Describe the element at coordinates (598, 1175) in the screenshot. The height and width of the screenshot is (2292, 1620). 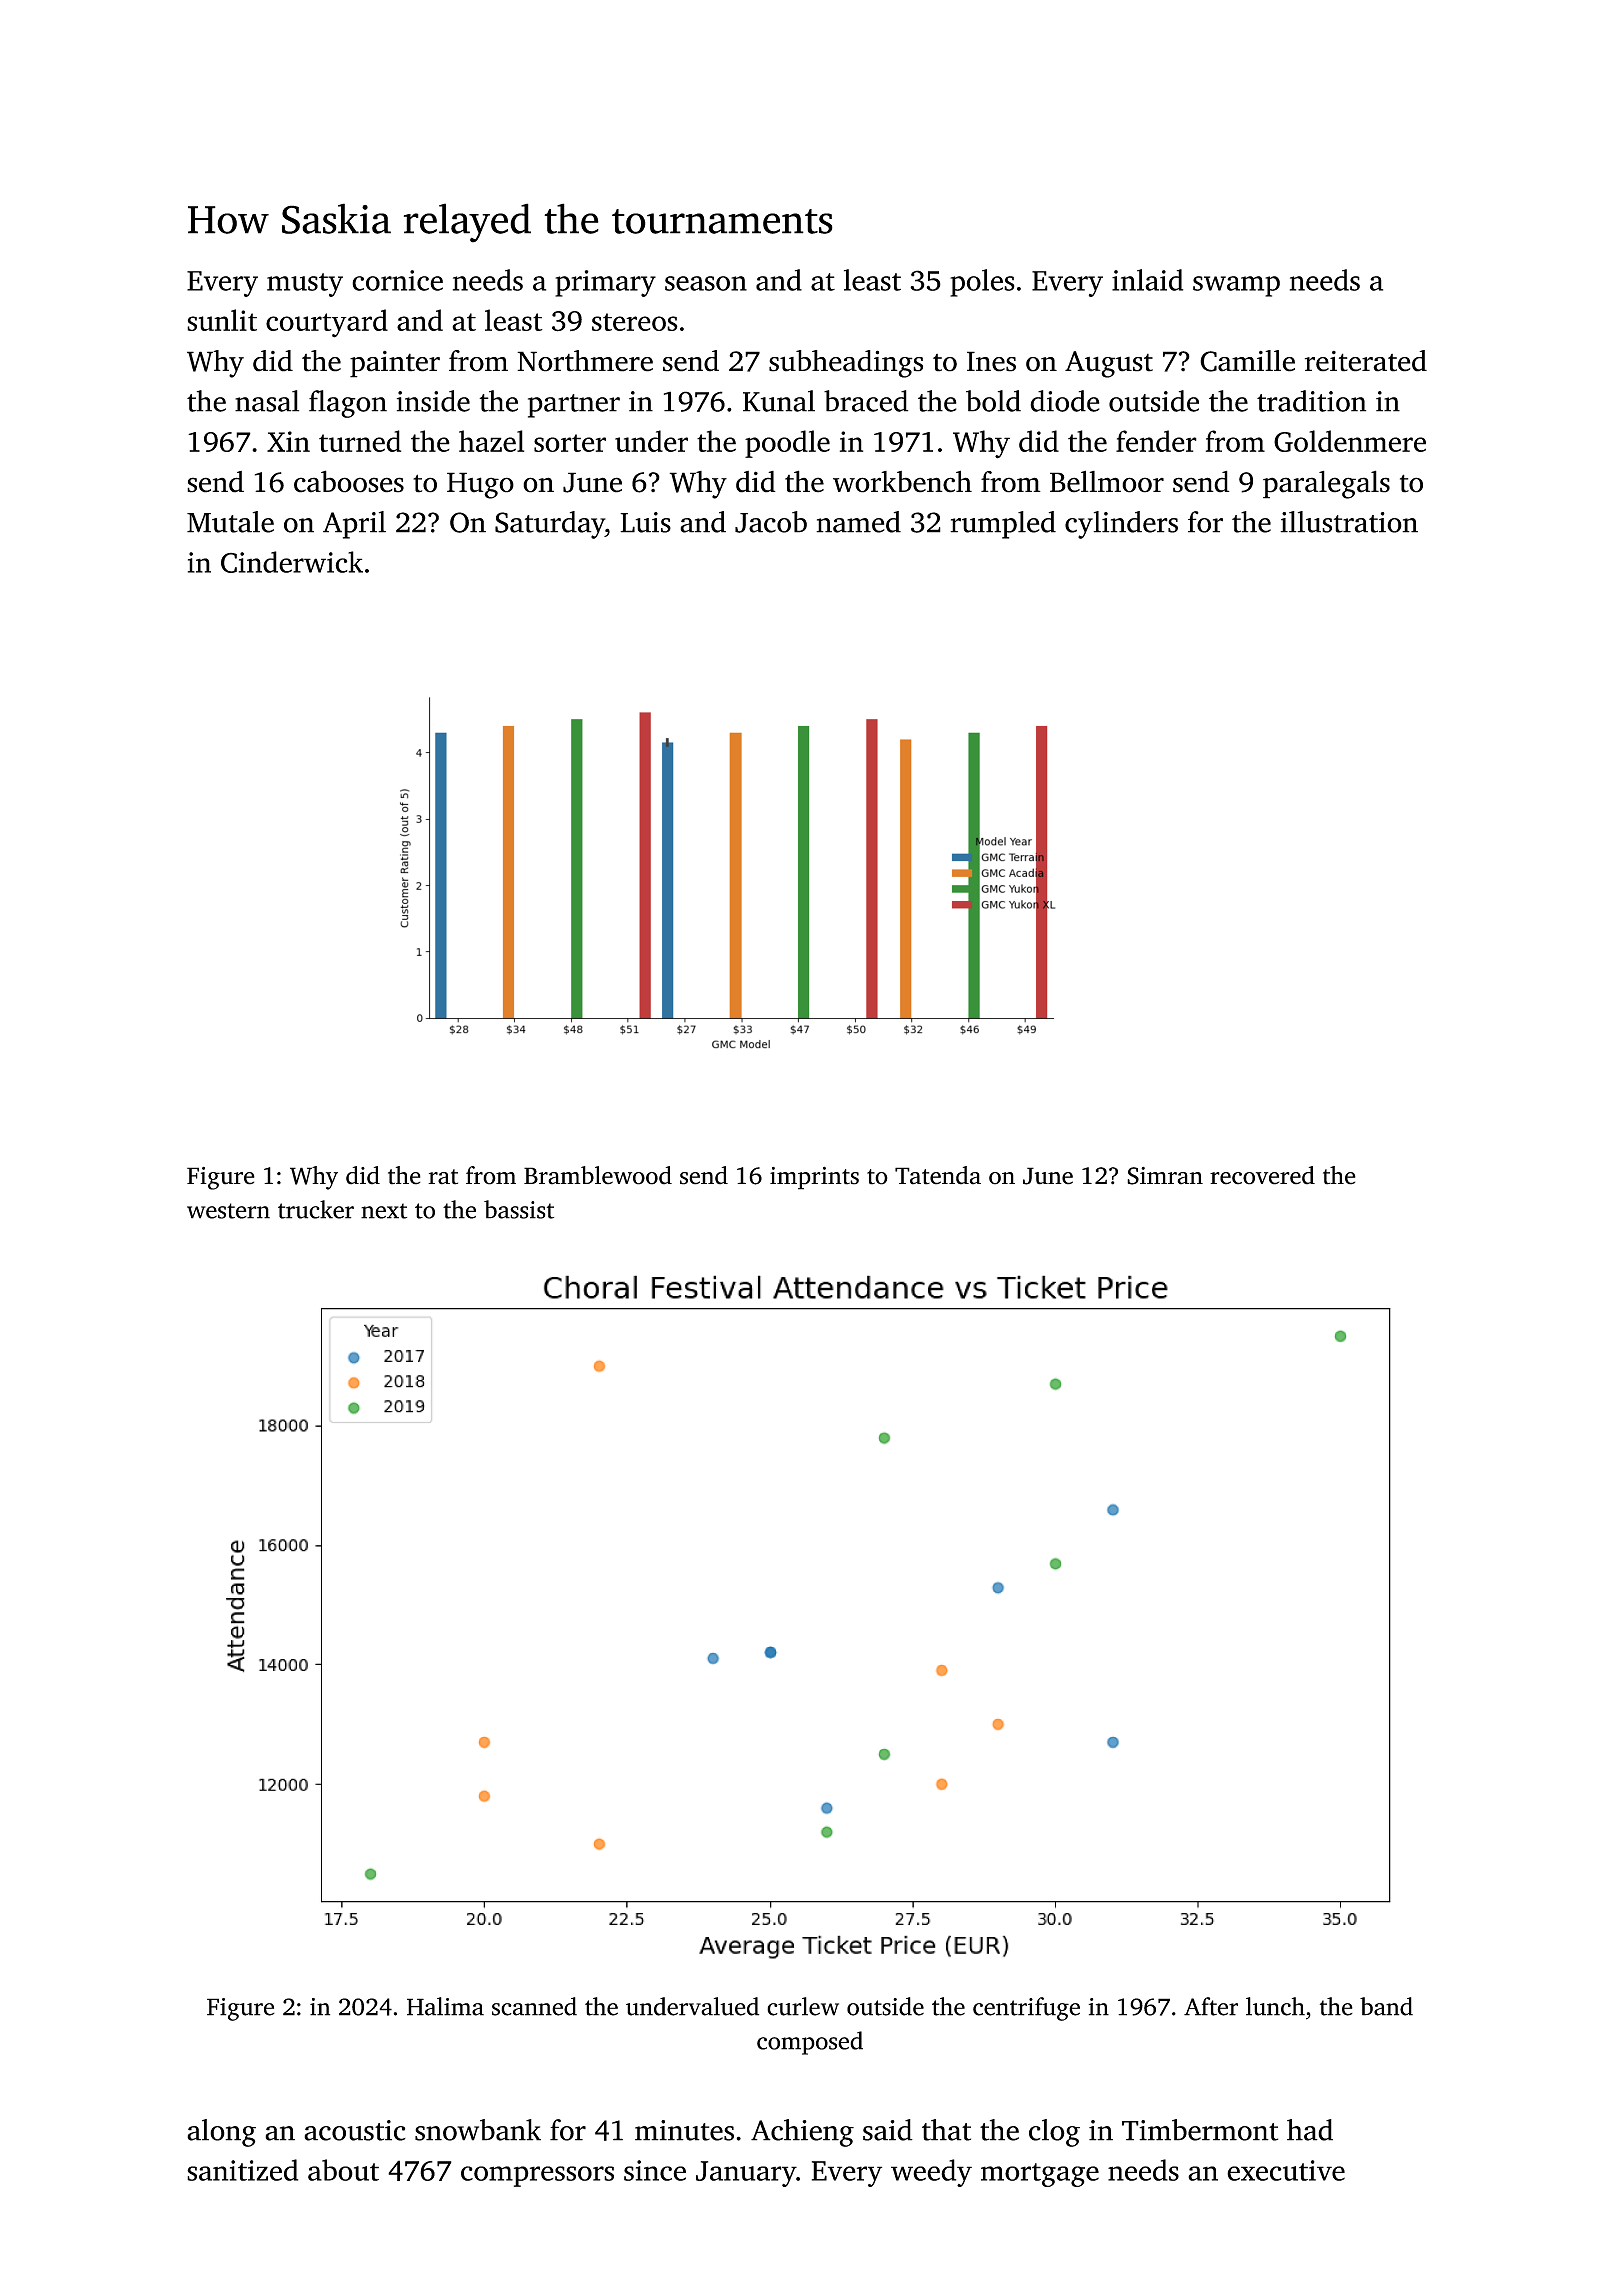
I see `Bramblewood` at that location.
